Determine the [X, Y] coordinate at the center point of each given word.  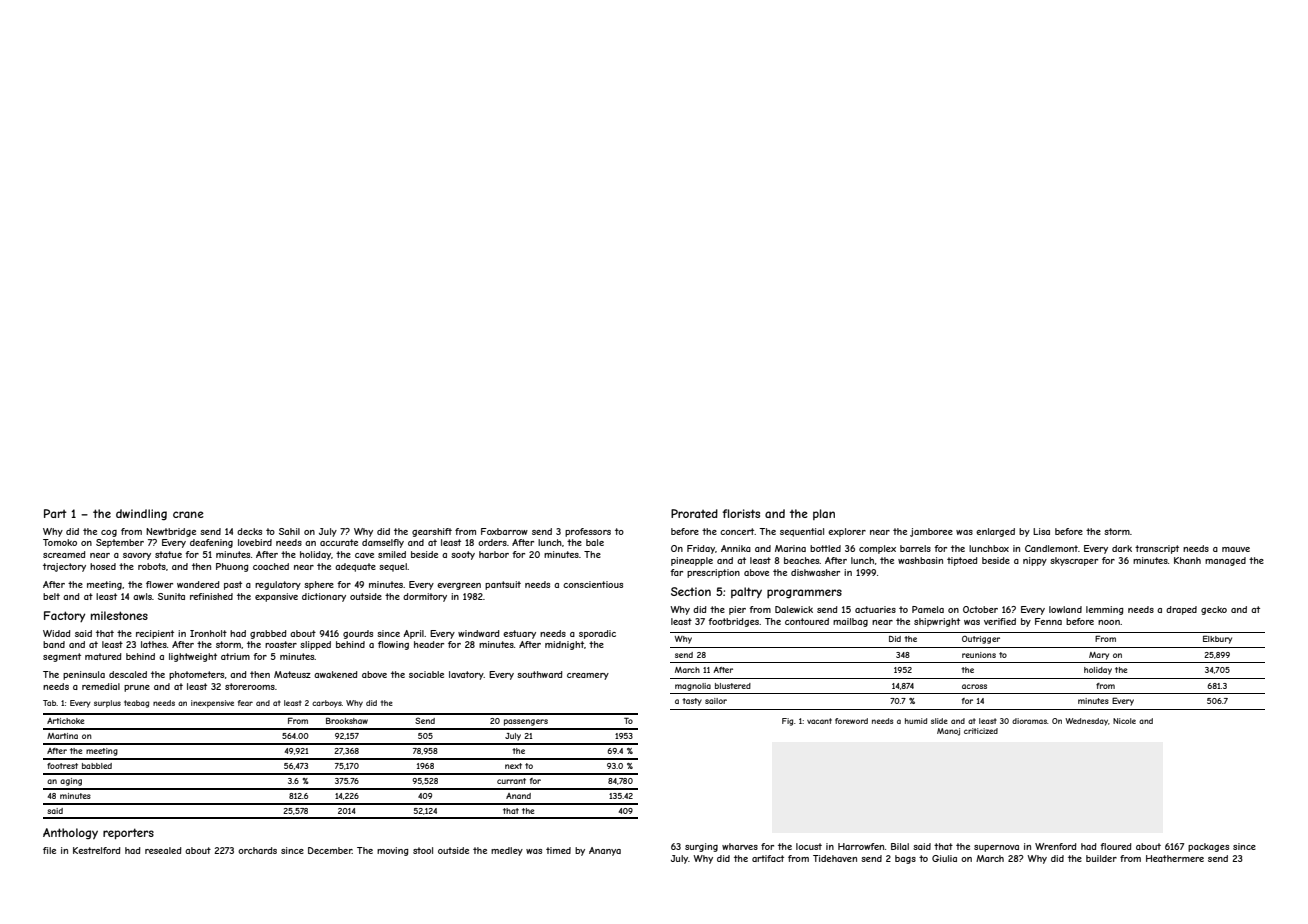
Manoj [948, 732]
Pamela [928, 609]
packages [1208, 847]
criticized [981, 731]
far [676, 572]
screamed [64, 554]
